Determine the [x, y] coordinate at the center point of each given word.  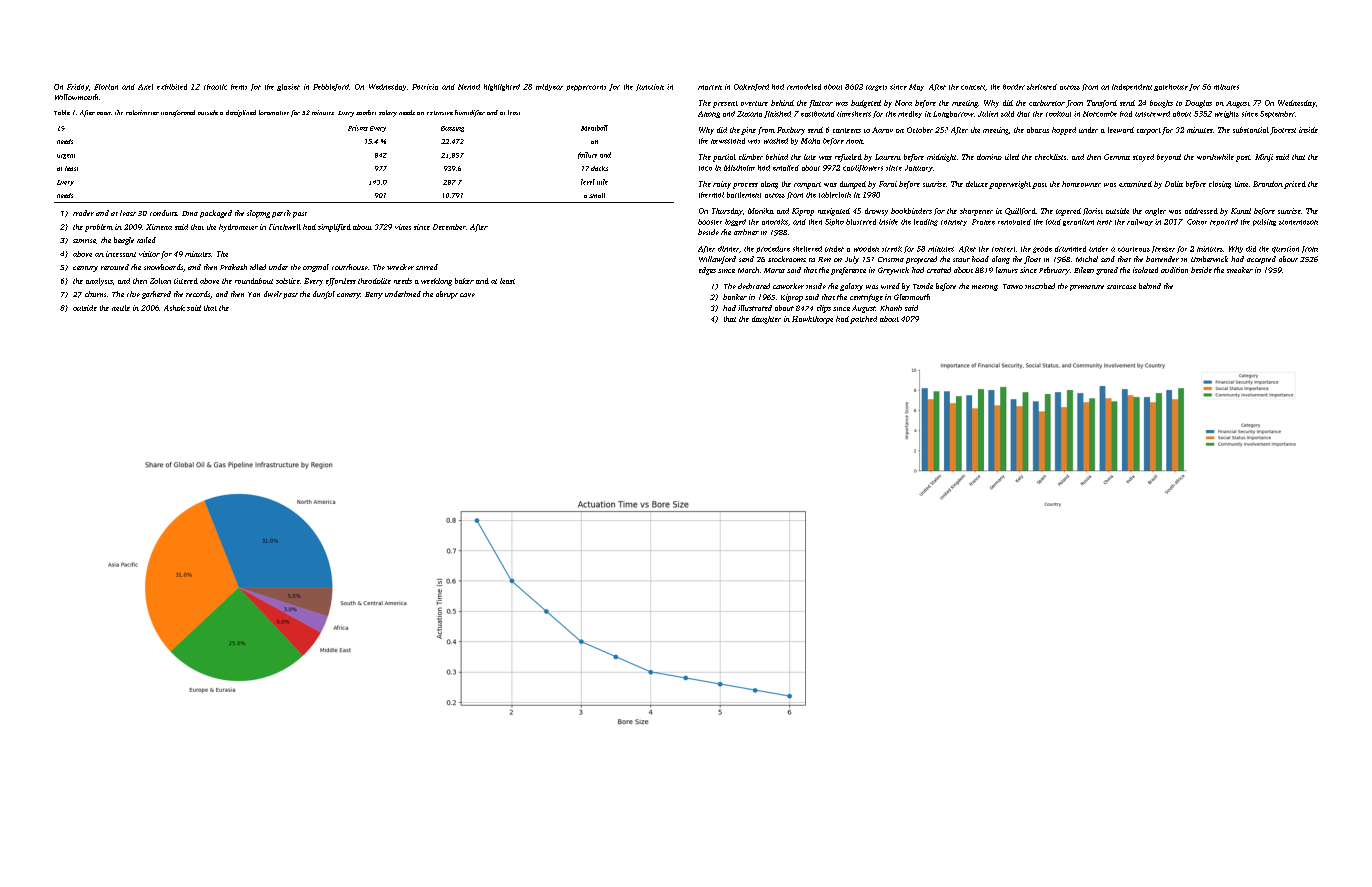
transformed [178, 113]
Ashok [174, 308]
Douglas [1198, 104]
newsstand [728, 141]
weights [1227, 114]
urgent [66, 156]
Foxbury [791, 131]
